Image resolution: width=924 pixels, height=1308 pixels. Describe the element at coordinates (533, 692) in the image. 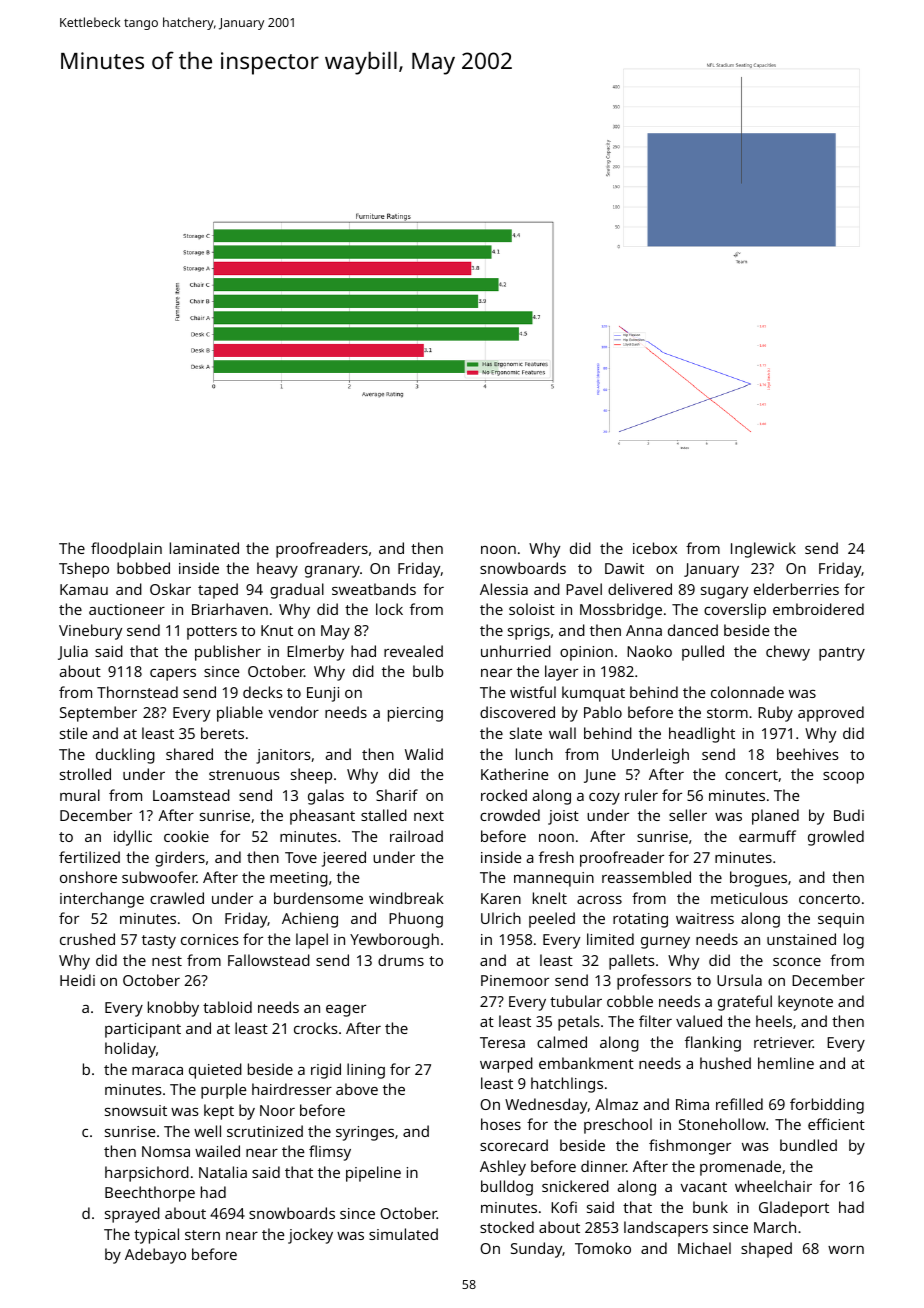

I see `wistful` at that location.
